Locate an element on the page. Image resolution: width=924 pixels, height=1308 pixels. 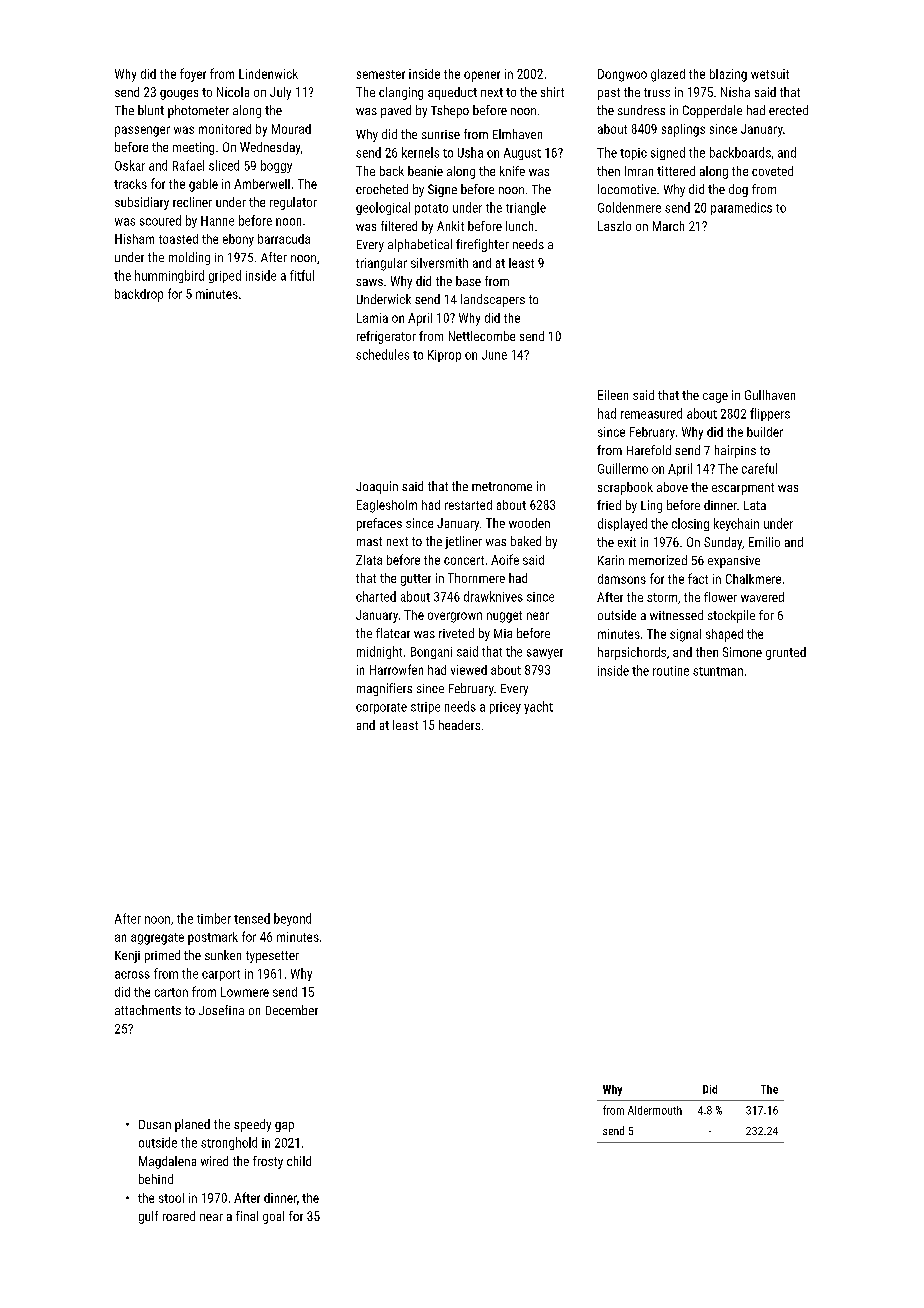
wired is located at coordinates (214, 1161).
